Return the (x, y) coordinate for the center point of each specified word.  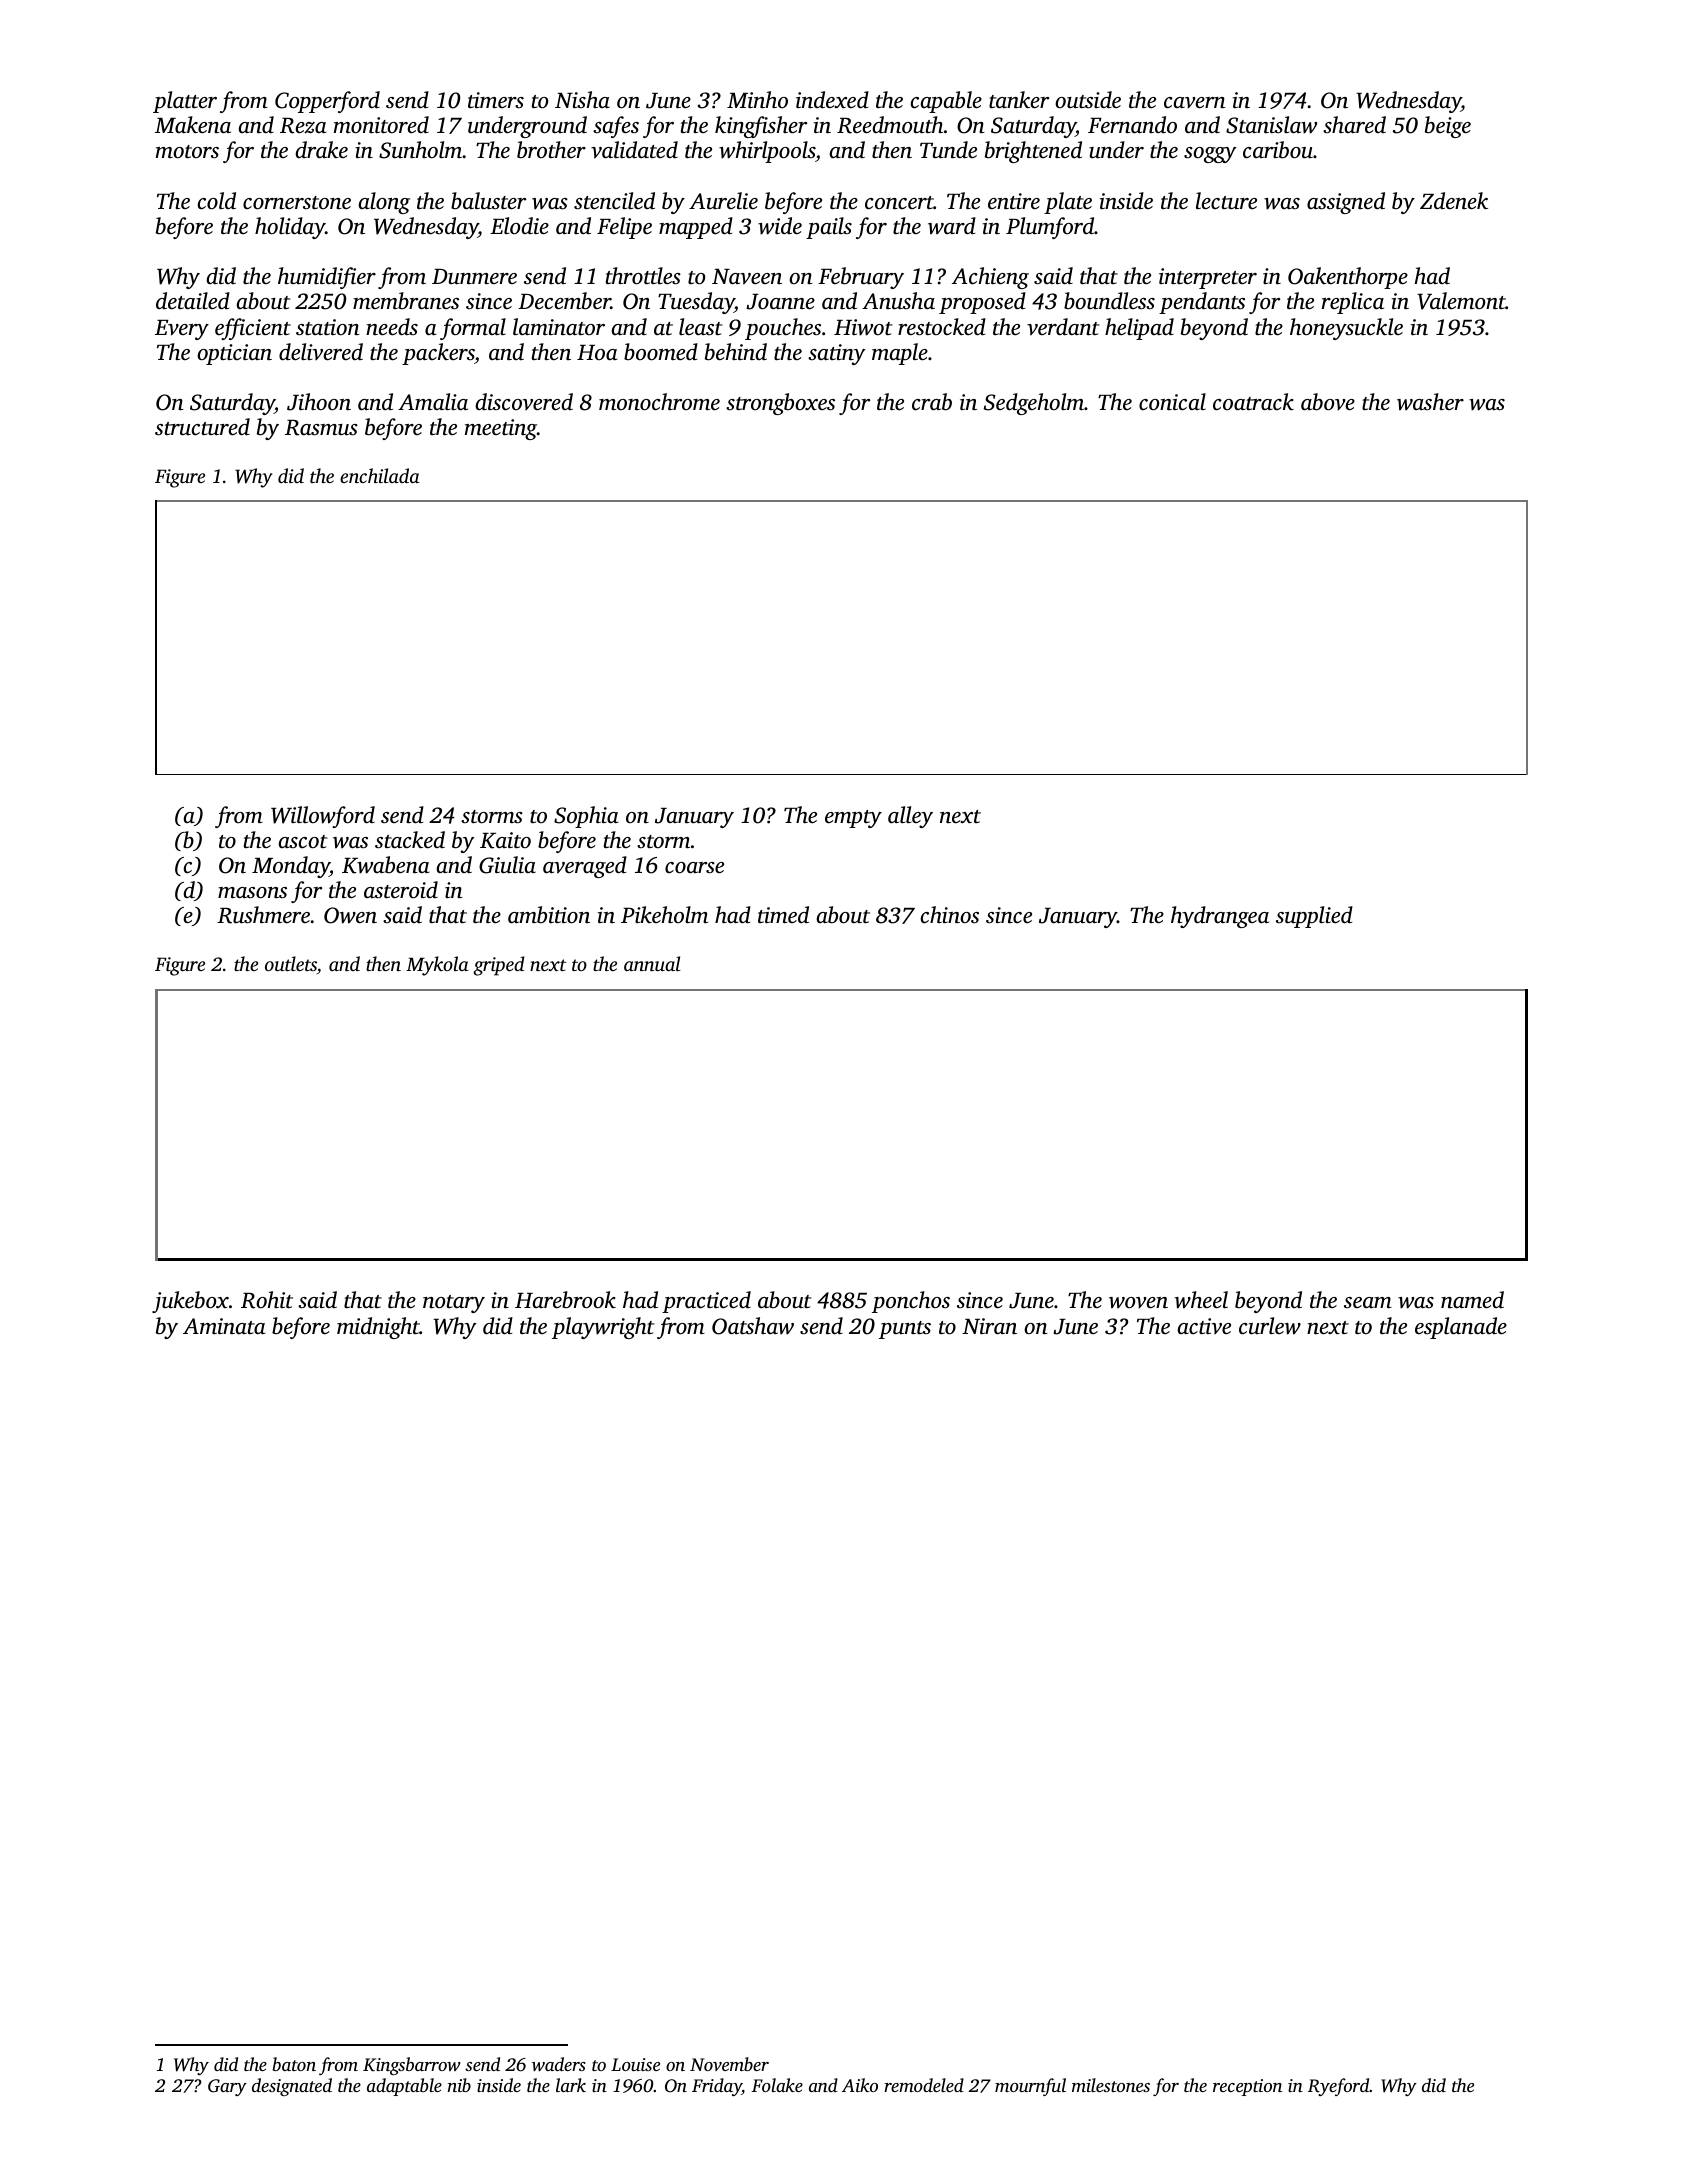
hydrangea (1220, 917)
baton (294, 2064)
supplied (1314, 917)
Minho (757, 99)
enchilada (380, 475)
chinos (950, 915)
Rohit (267, 1300)
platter (185, 102)
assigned (1346, 203)
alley (910, 817)
